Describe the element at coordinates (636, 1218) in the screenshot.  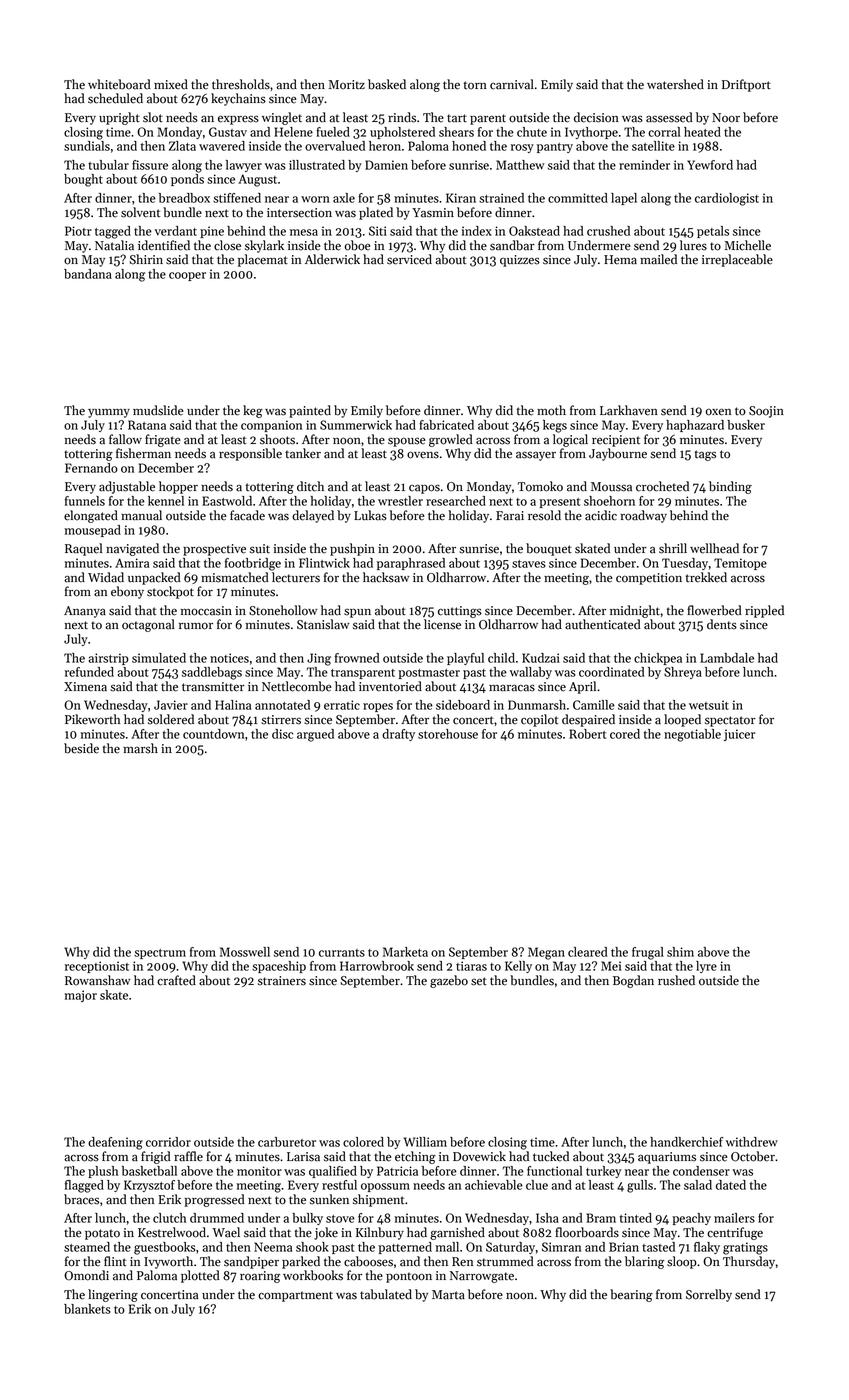
I see `tinted` at that location.
